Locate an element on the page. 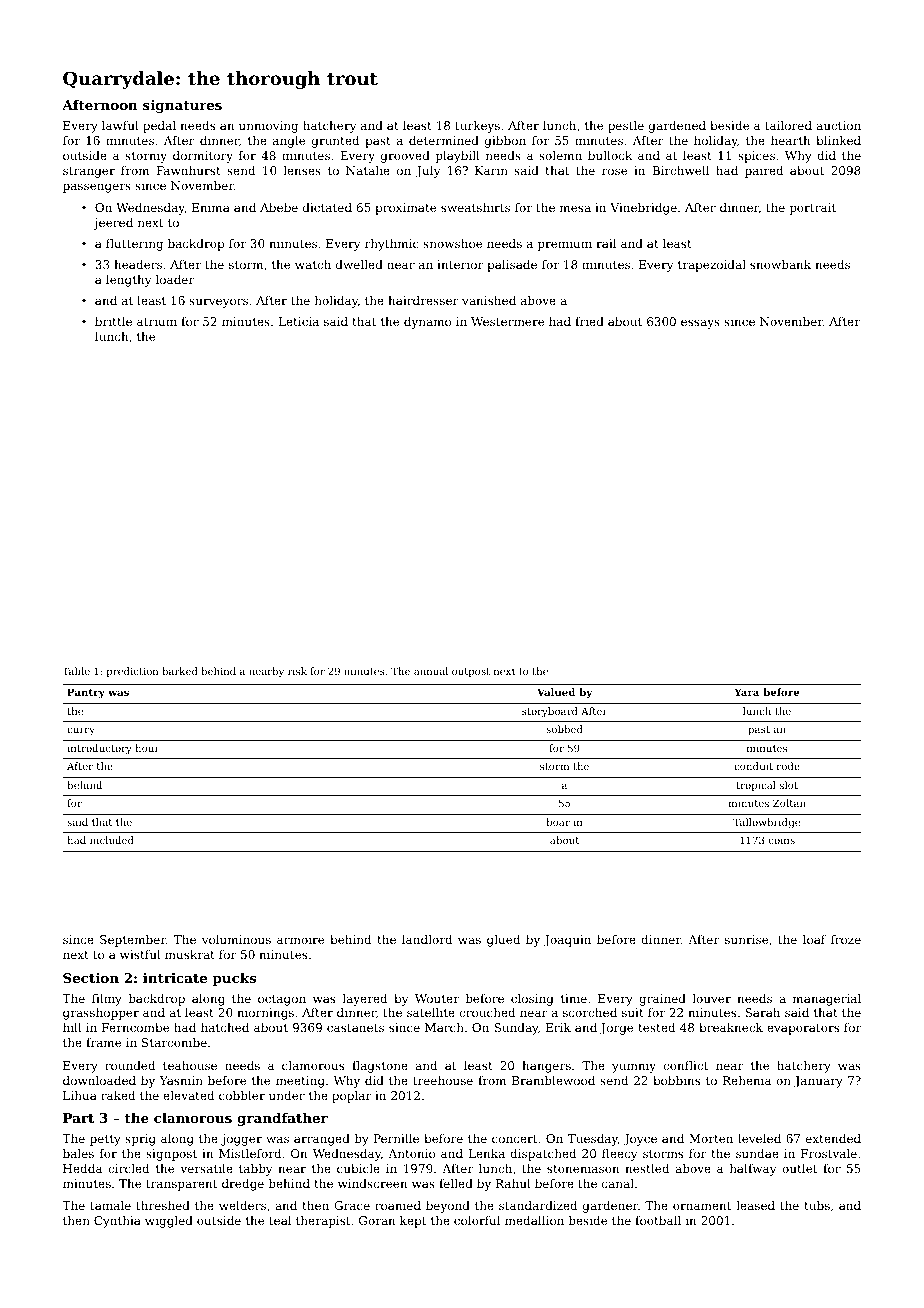  Leticia is located at coordinates (299, 321).
